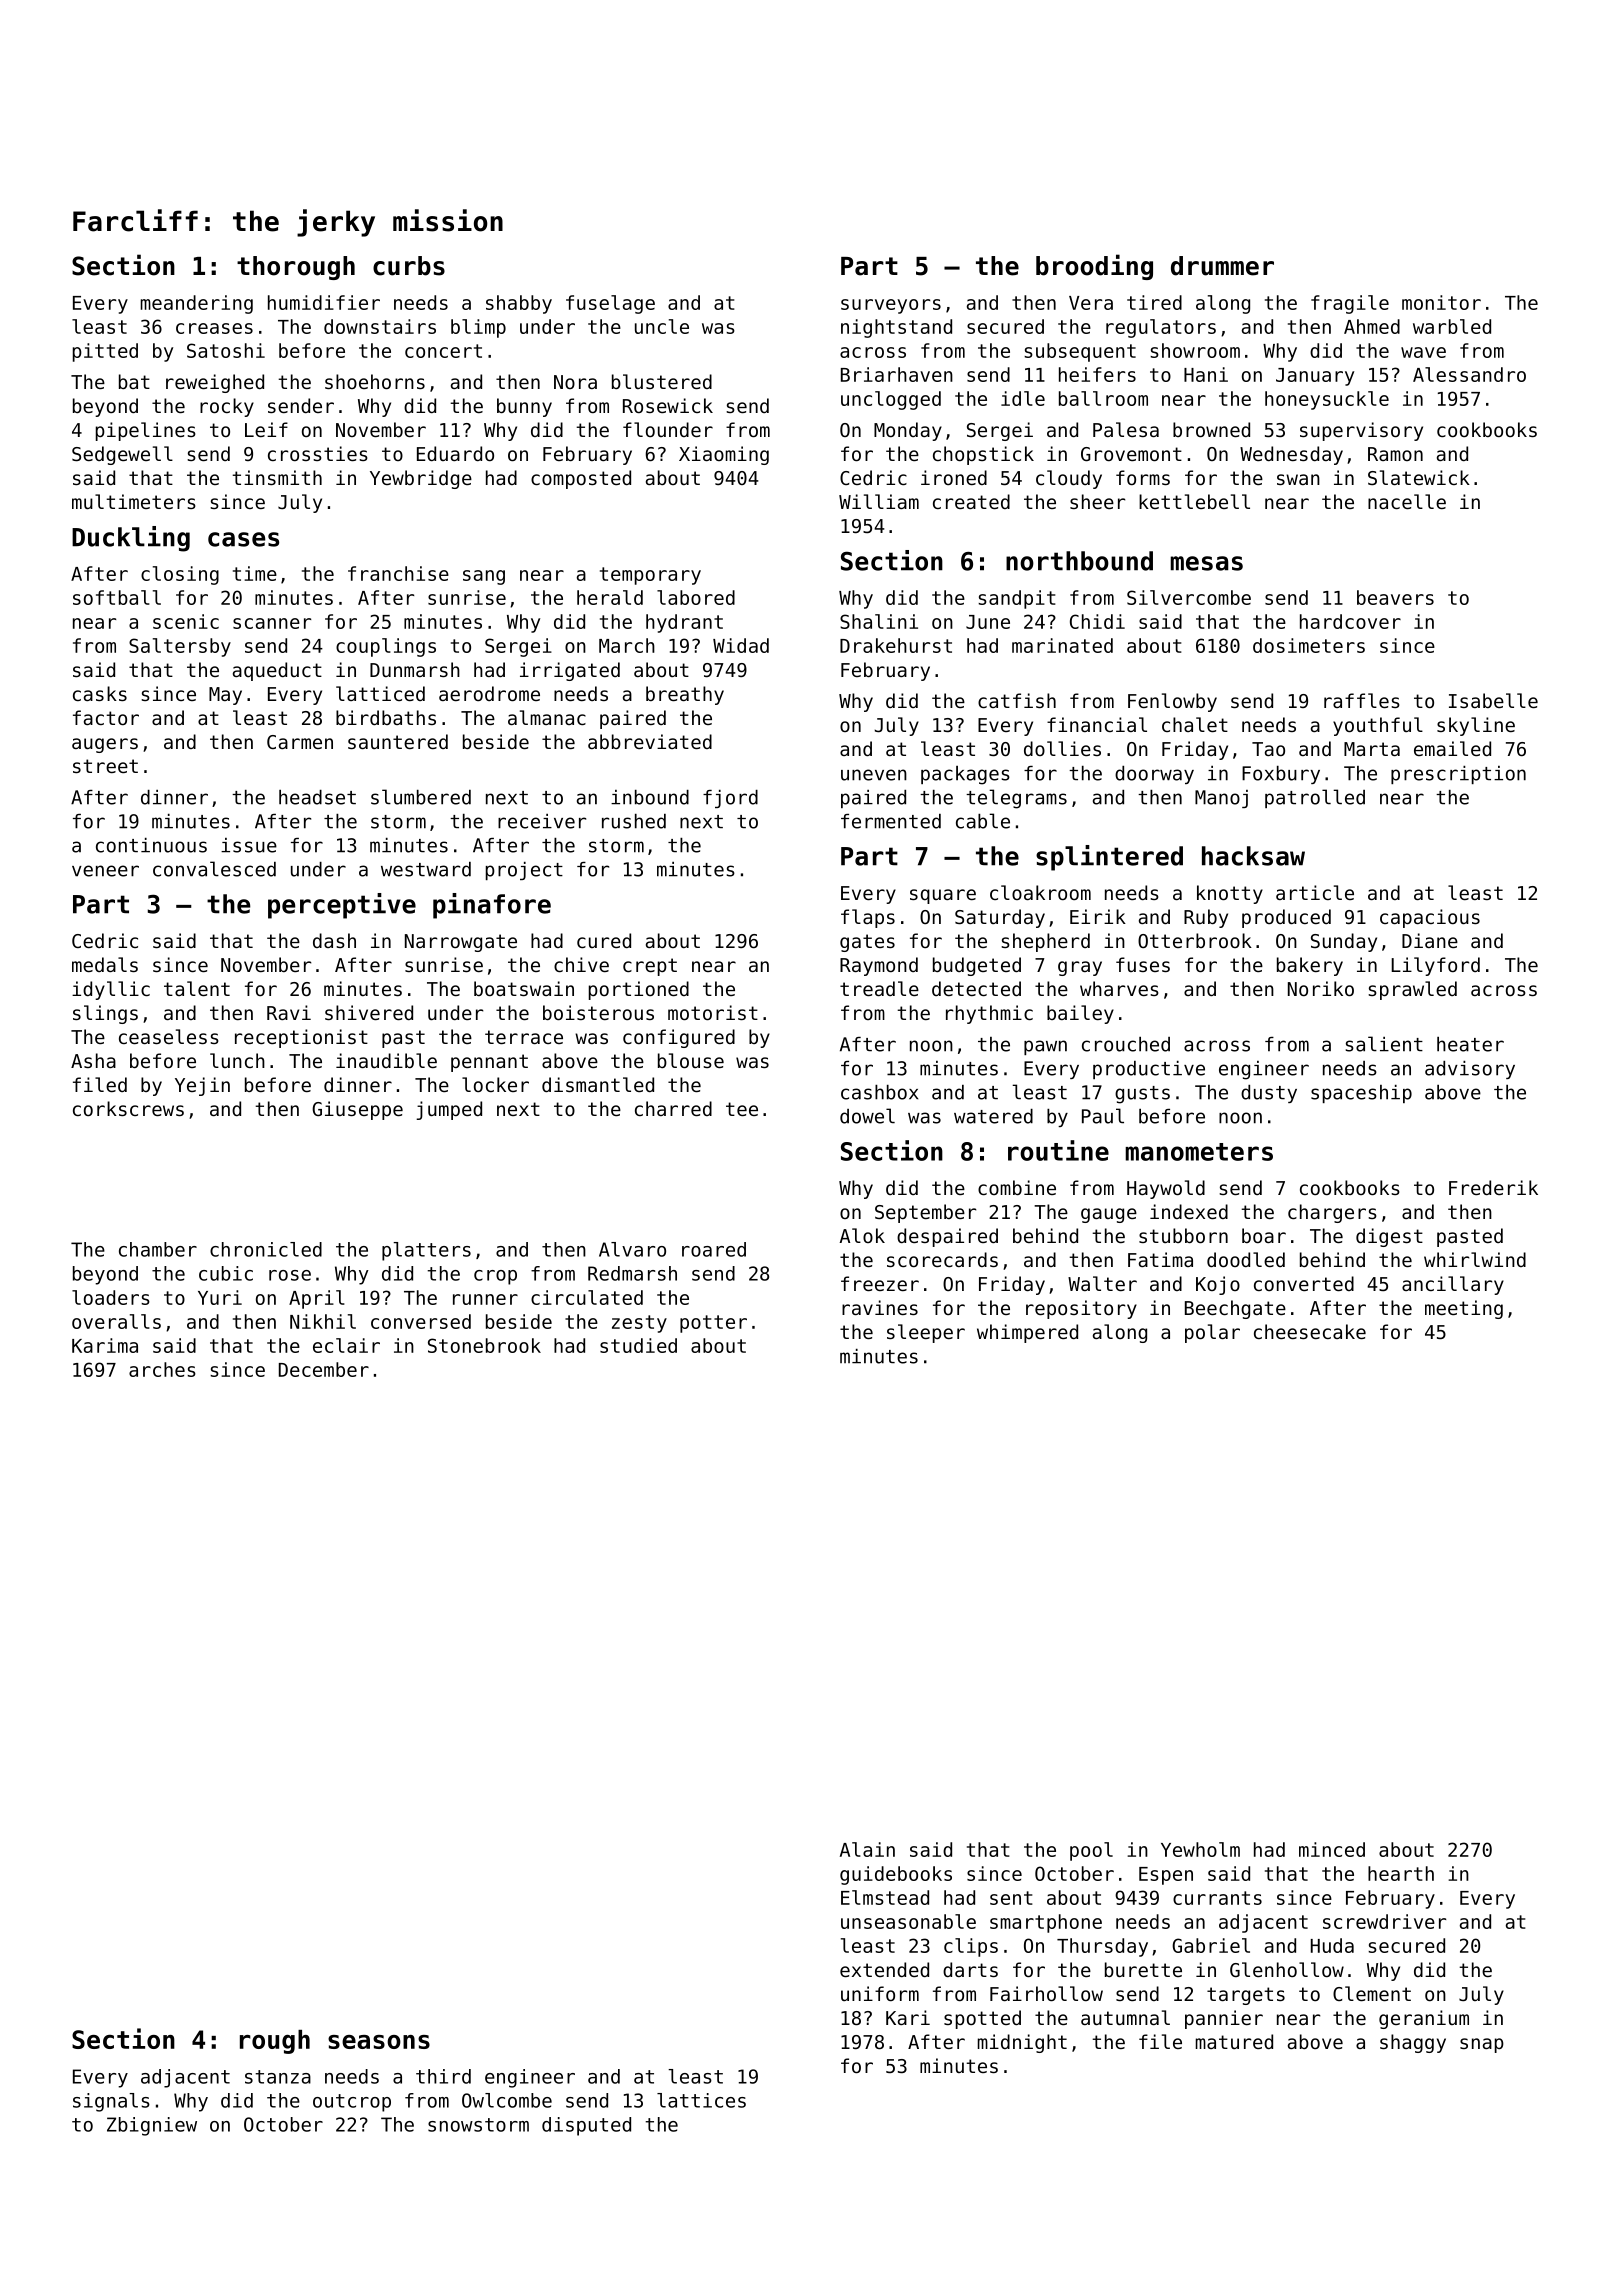 This document has height=2292, width=1620. I want to click on third, so click(443, 2076).
